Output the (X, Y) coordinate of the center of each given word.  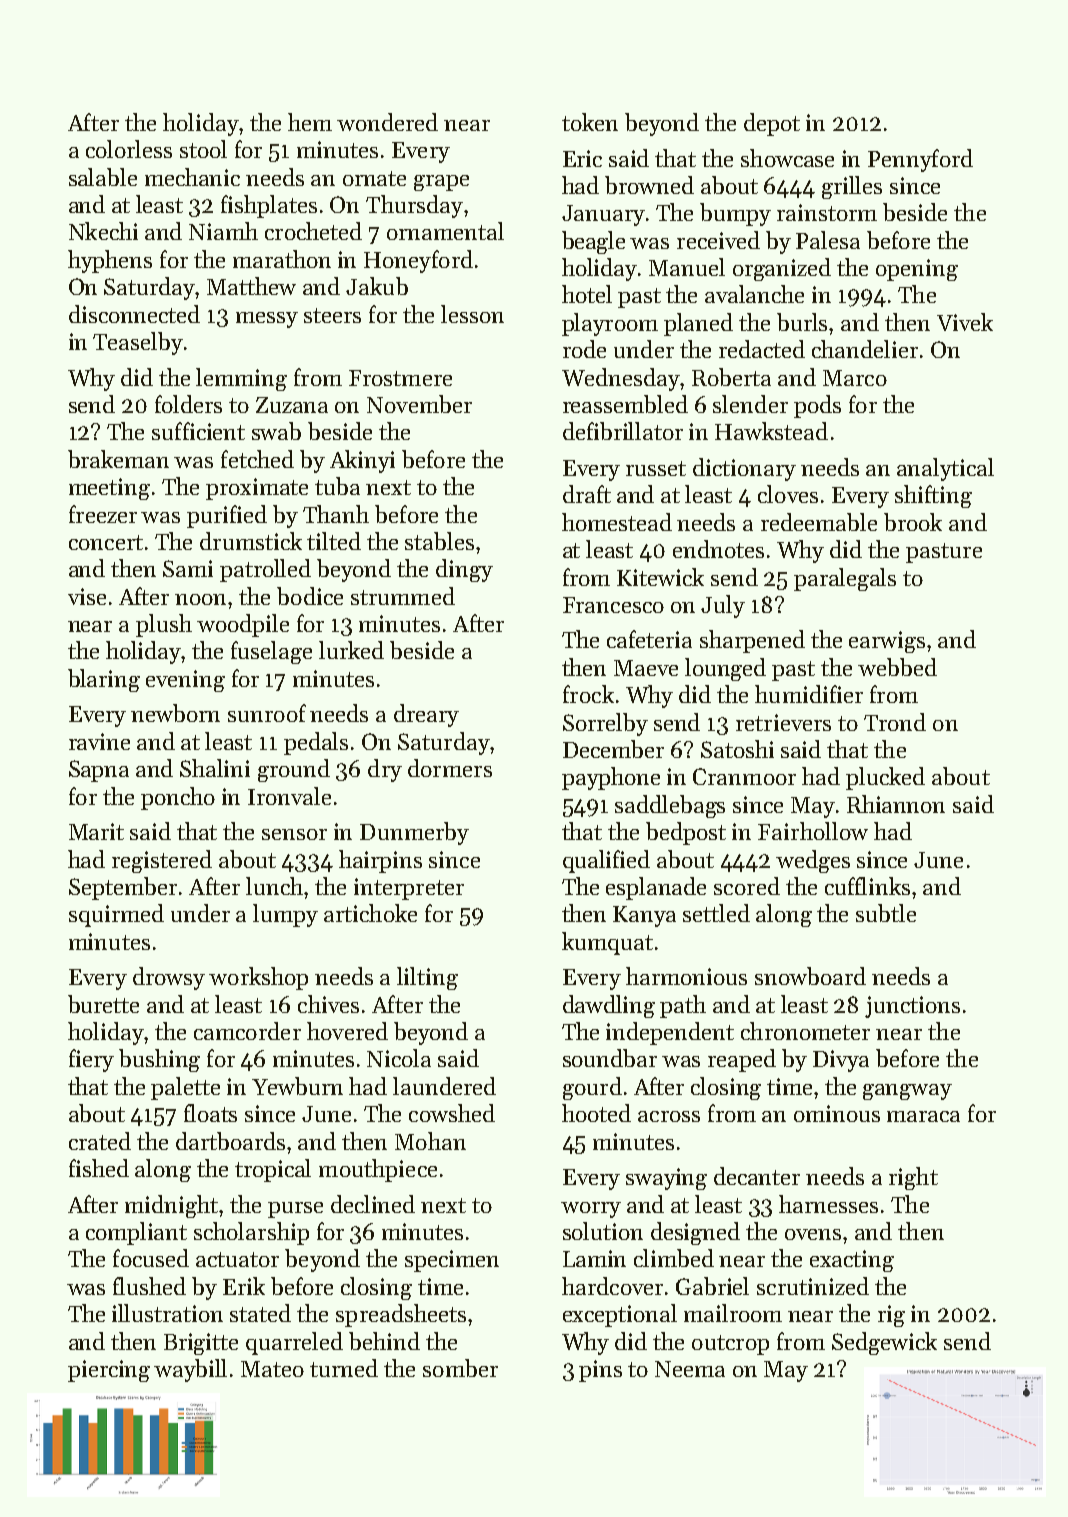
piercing (109, 1371)
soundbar (610, 1058)
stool (203, 149)
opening (917, 270)
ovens (813, 1234)
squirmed (116, 915)
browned (649, 185)
